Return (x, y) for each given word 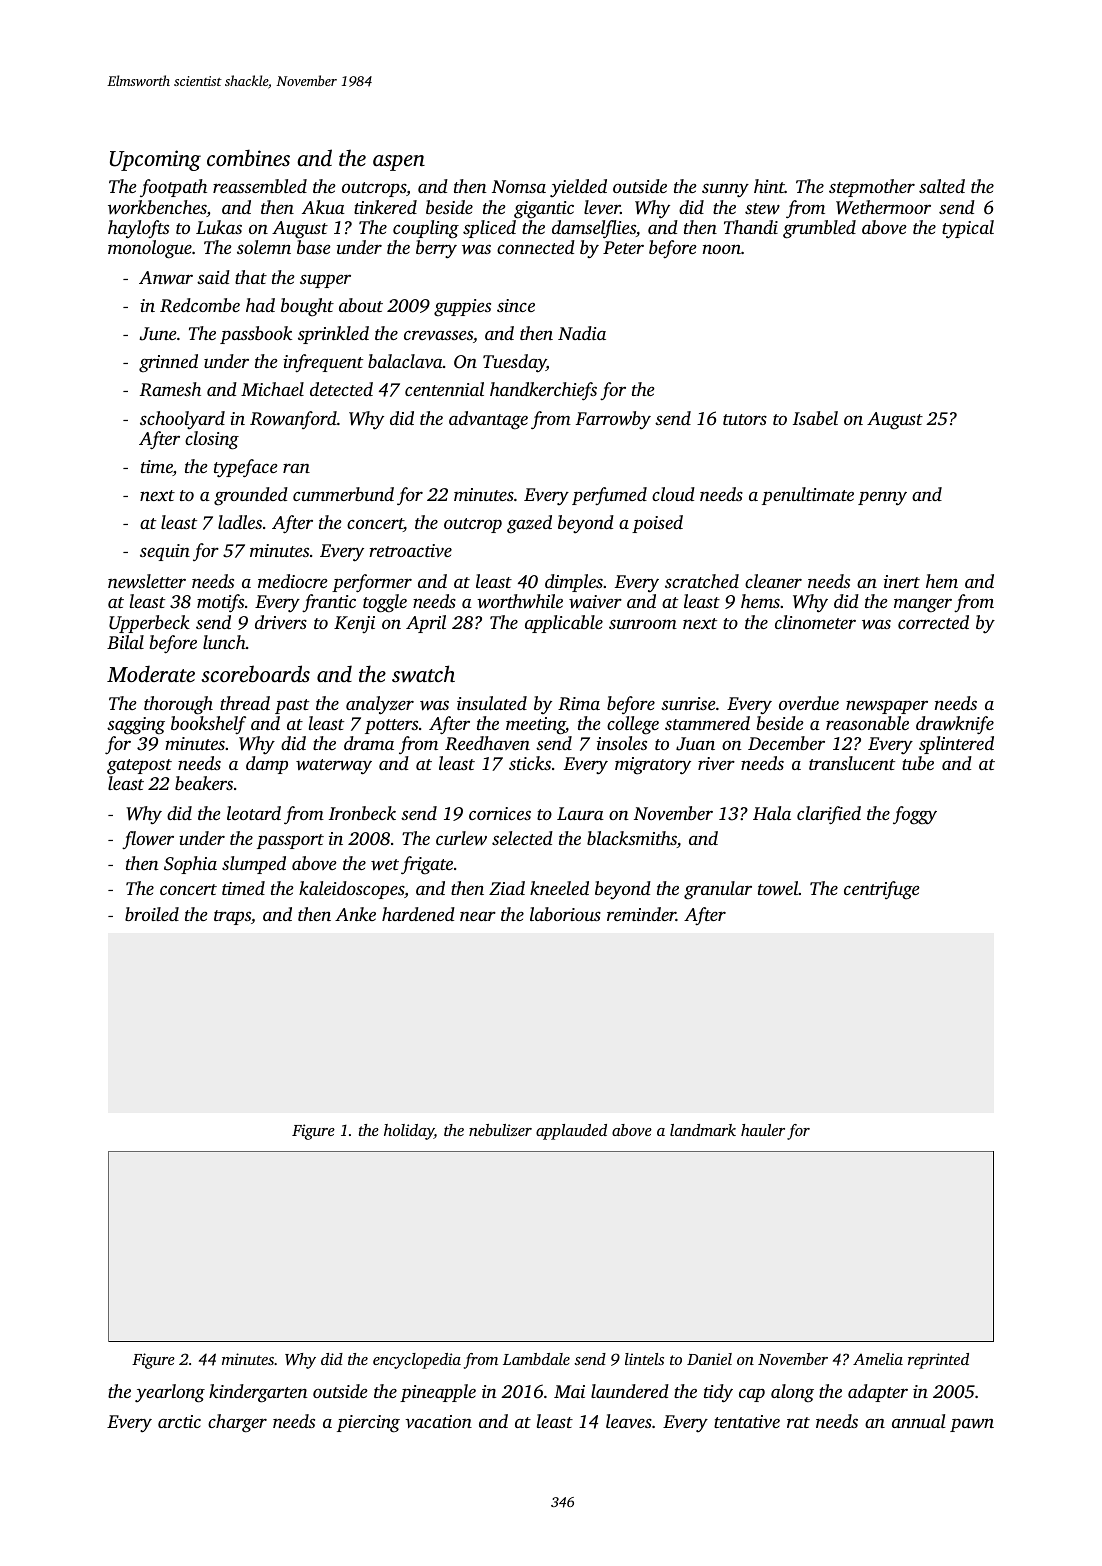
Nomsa (519, 186)
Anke (355, 914)
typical (968, 229)
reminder (641, 914)
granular (718, 890)
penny (882, 499)
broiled (152, 914)
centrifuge (882, 890)
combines (248, 157)
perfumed (609, 496)
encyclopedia (417, 1361)
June (158, 334)
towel (778, 888)
